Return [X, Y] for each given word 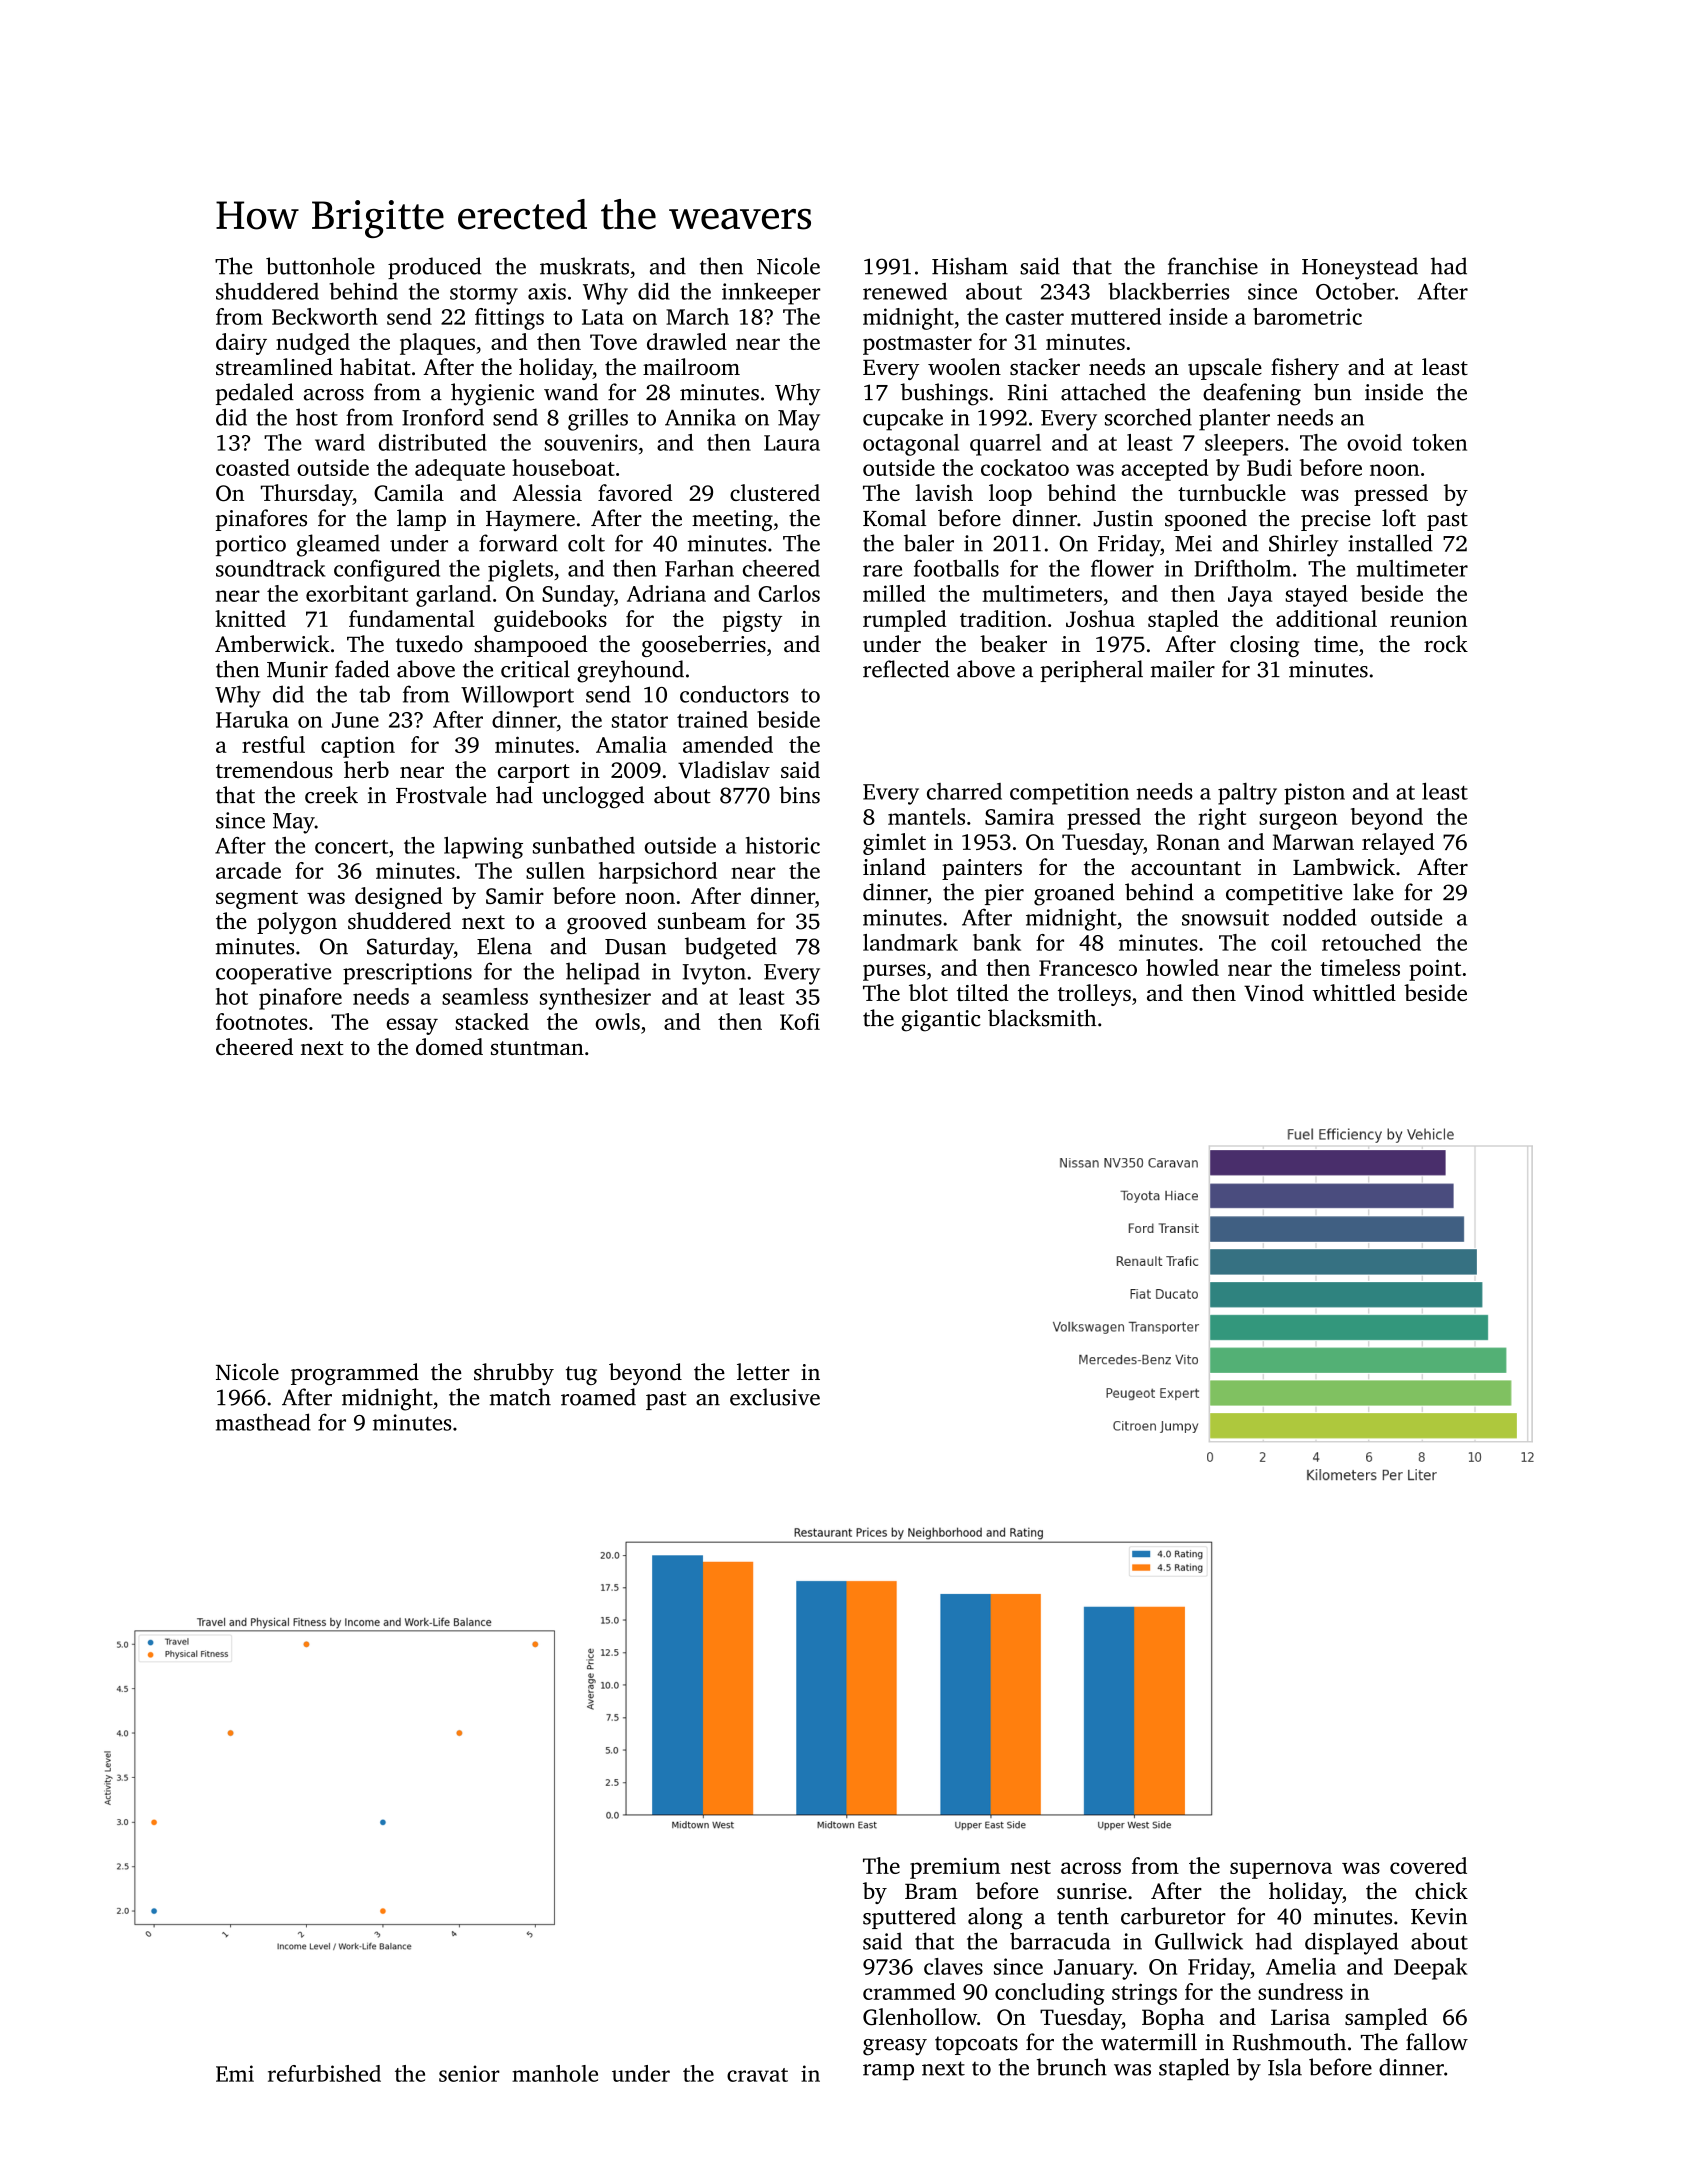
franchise [1213, 266]
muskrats [584, 266]
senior [469, 2073]
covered [1428, 1865]
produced [435, 268]
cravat [757, 2075]
